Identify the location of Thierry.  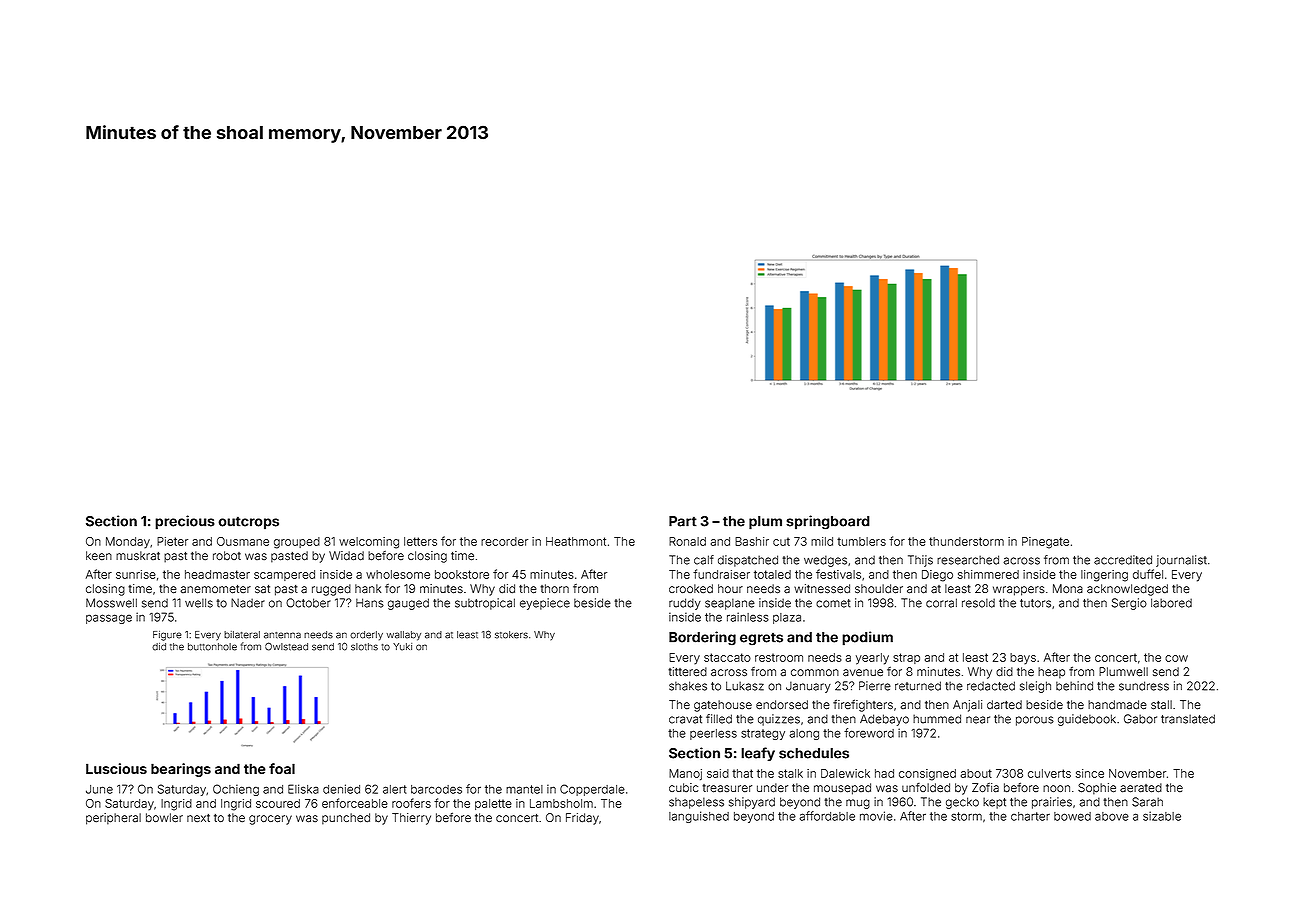
(411, 819).
